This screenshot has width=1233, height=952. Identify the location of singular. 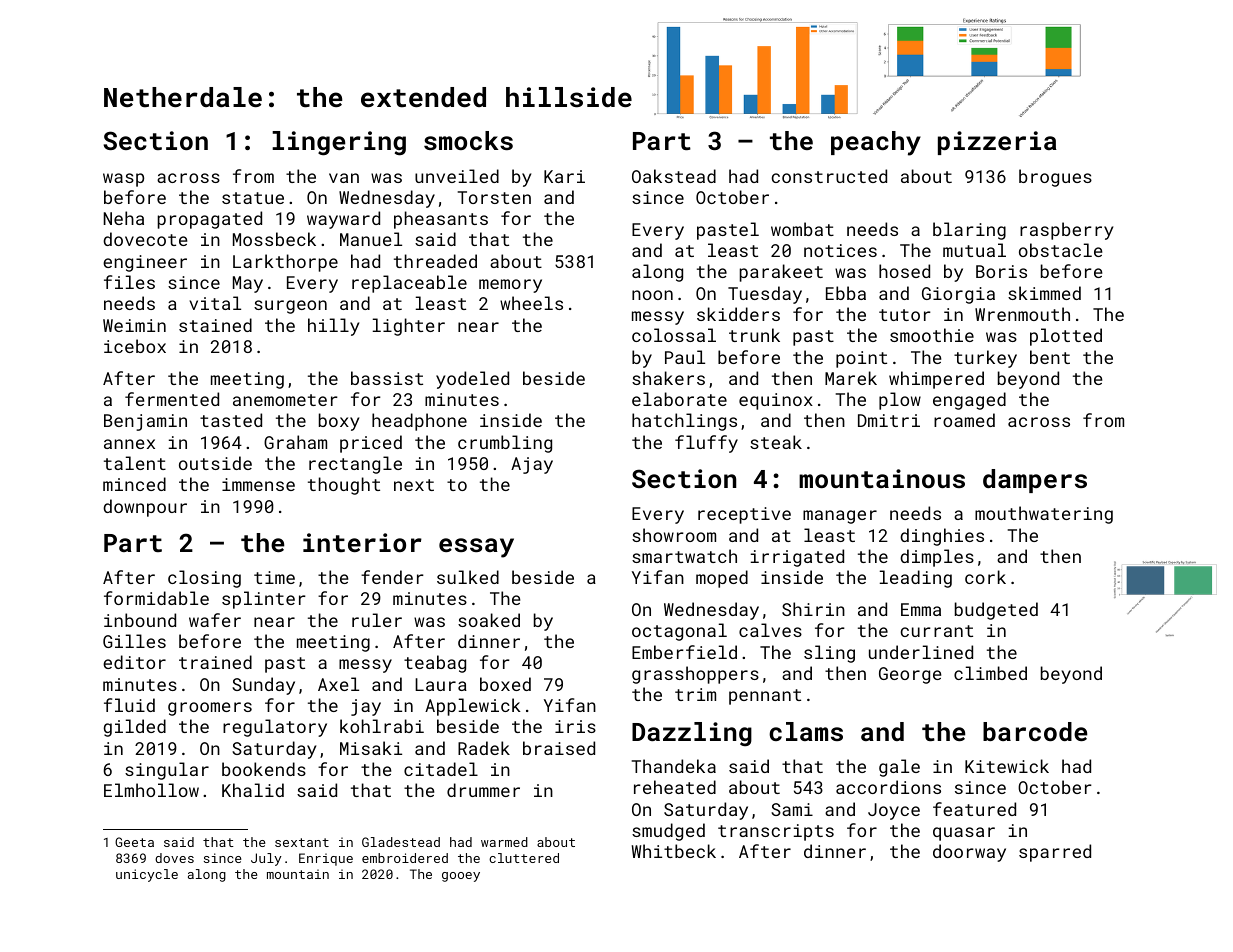
(167, 771).
